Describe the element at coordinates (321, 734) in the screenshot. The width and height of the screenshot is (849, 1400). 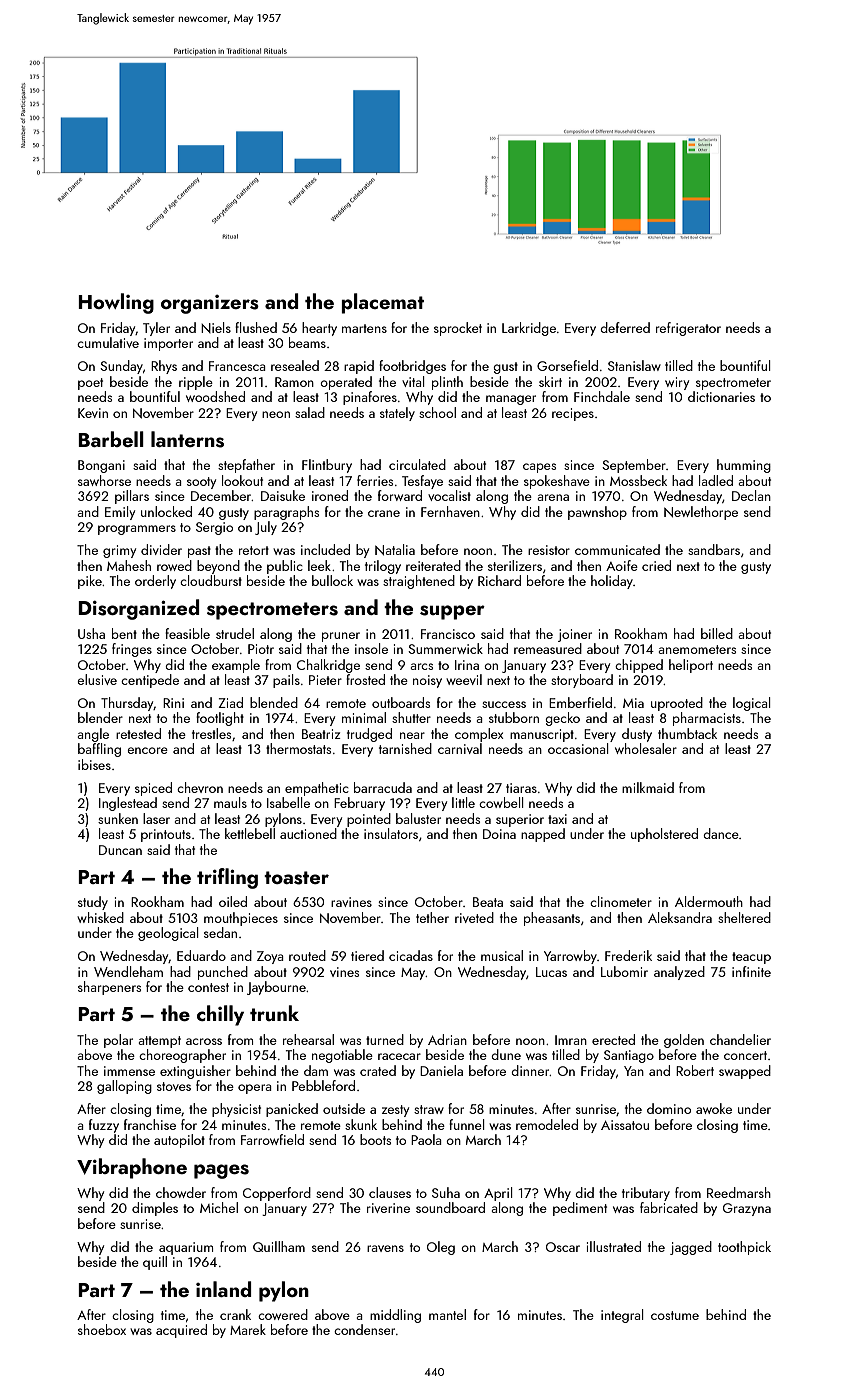
I see `Beatriz` at that location.
